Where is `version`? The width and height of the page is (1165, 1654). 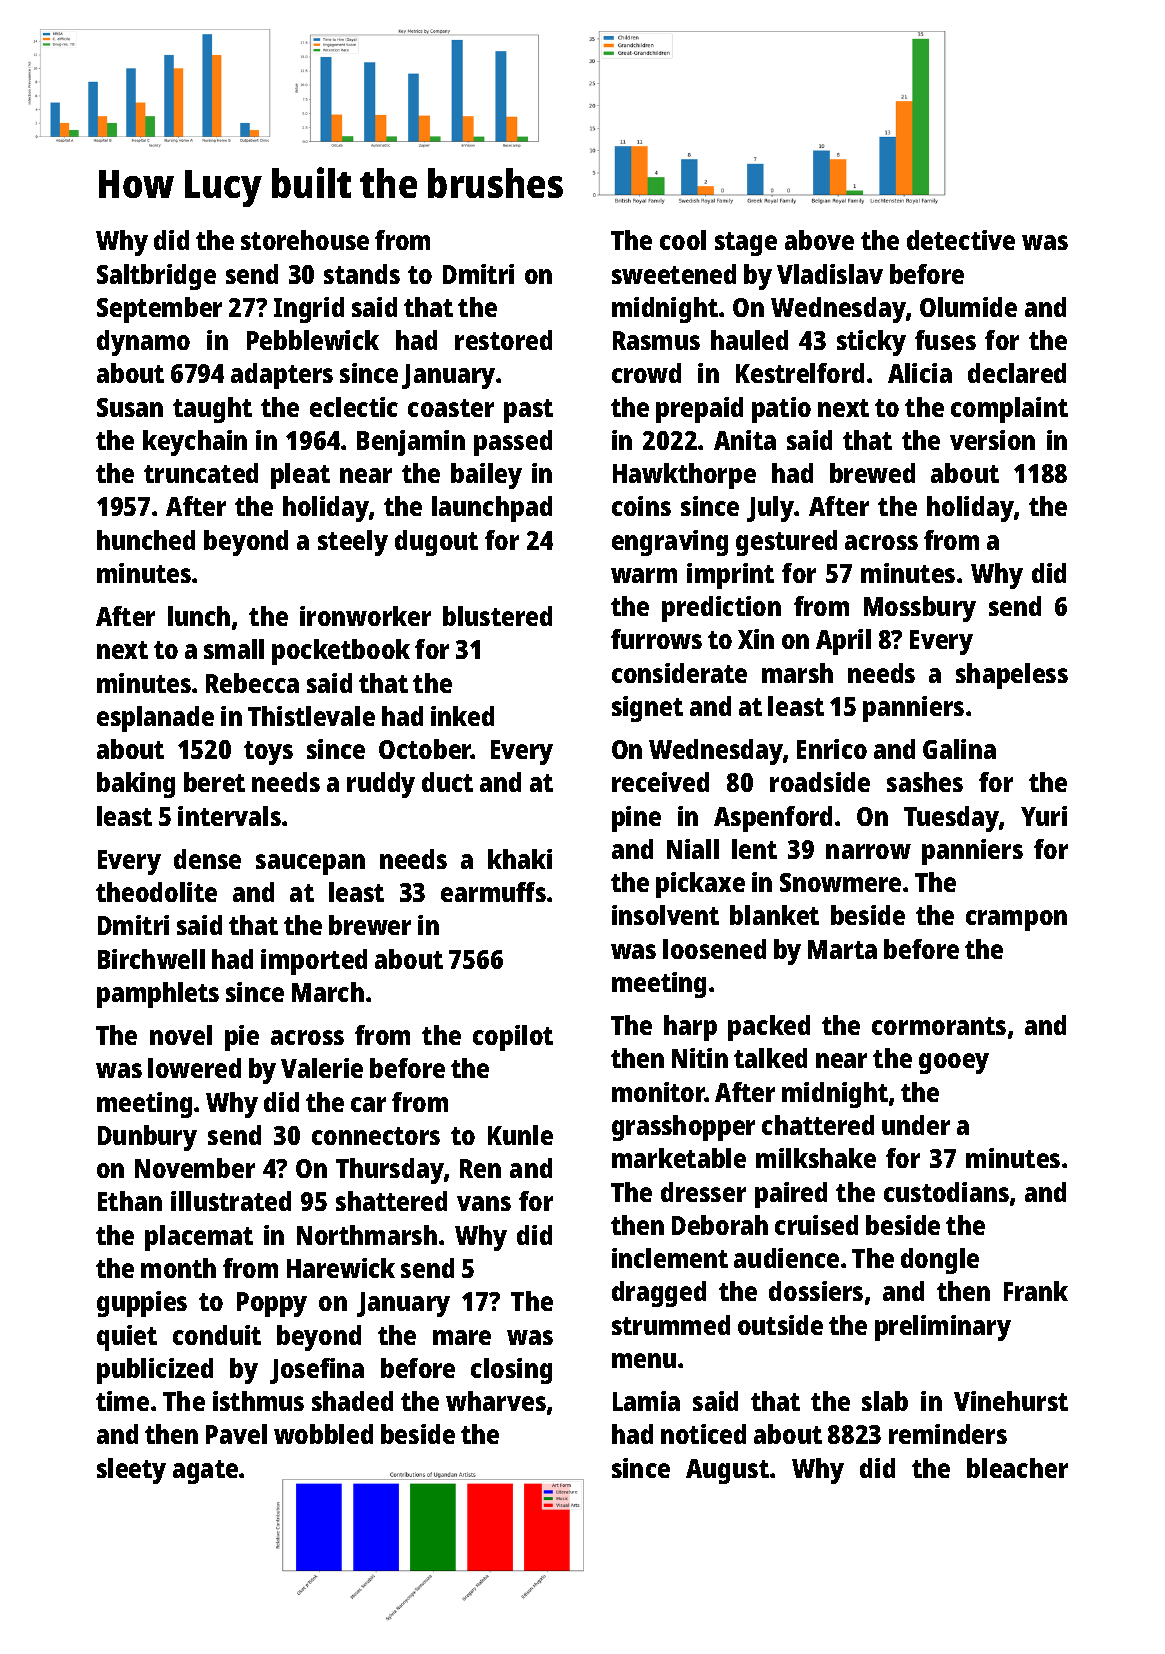
version is located at coordinates (992, 440).
